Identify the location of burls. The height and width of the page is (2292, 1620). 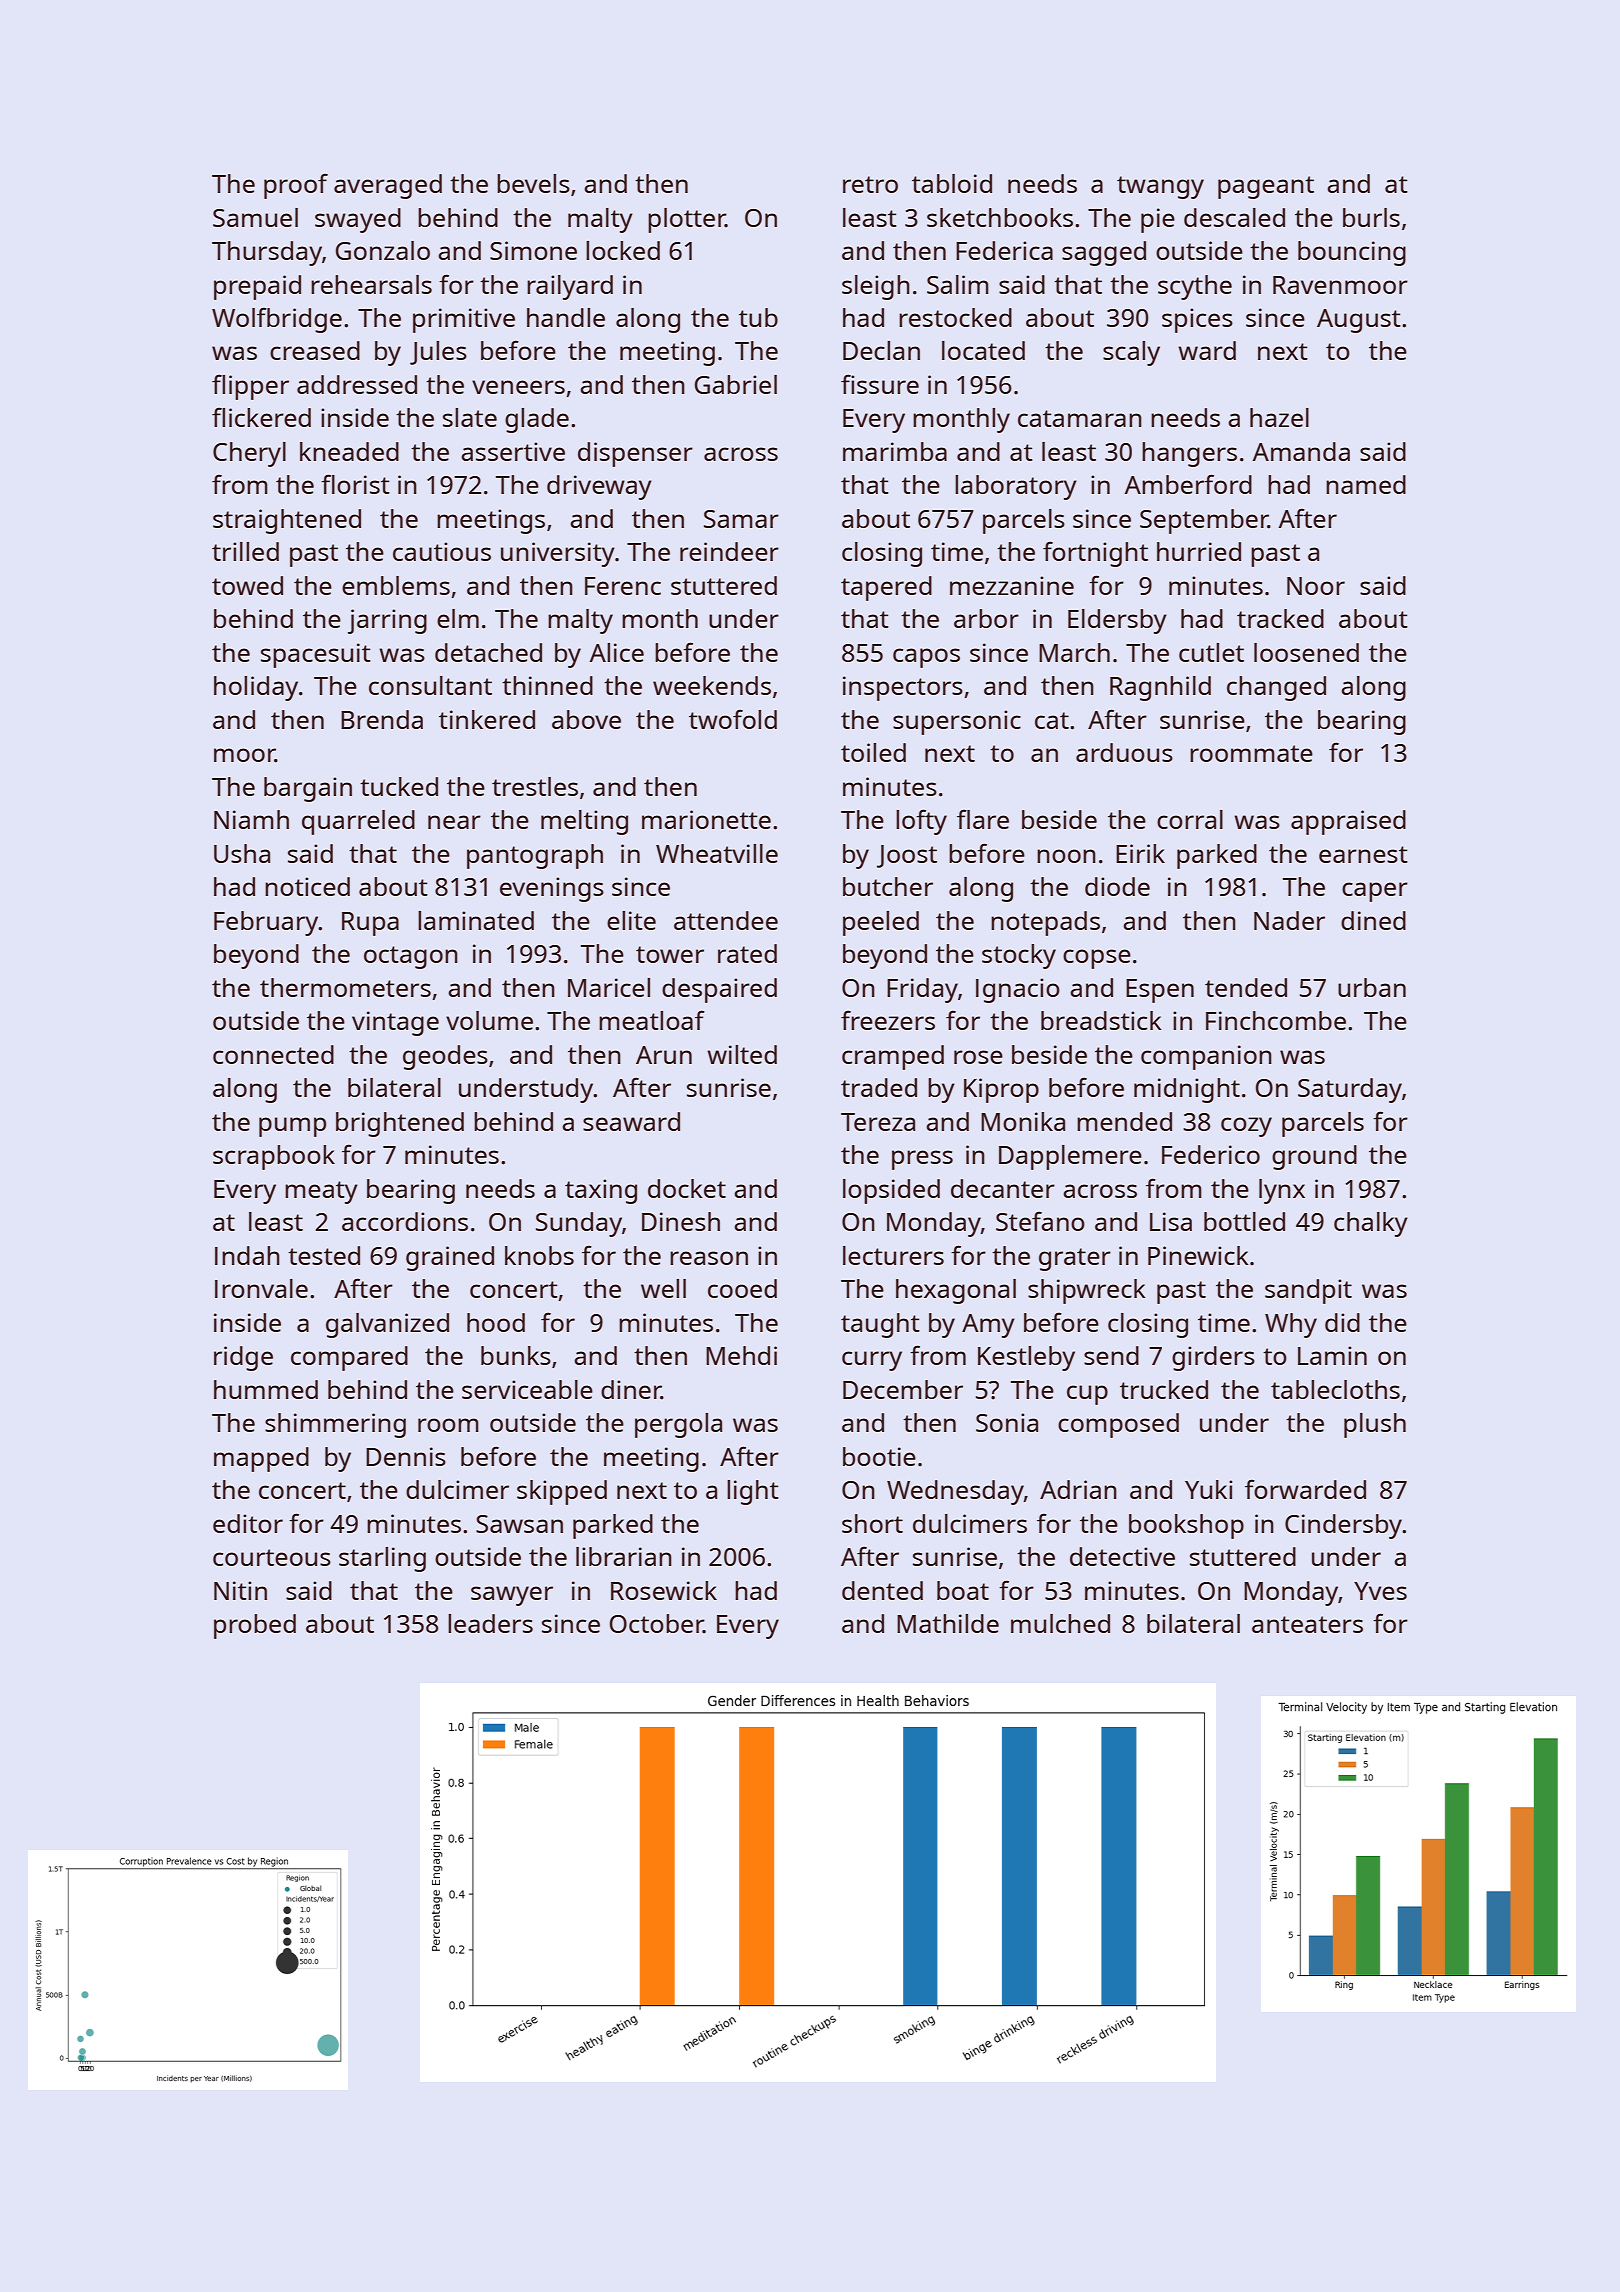
(1371, 217).
